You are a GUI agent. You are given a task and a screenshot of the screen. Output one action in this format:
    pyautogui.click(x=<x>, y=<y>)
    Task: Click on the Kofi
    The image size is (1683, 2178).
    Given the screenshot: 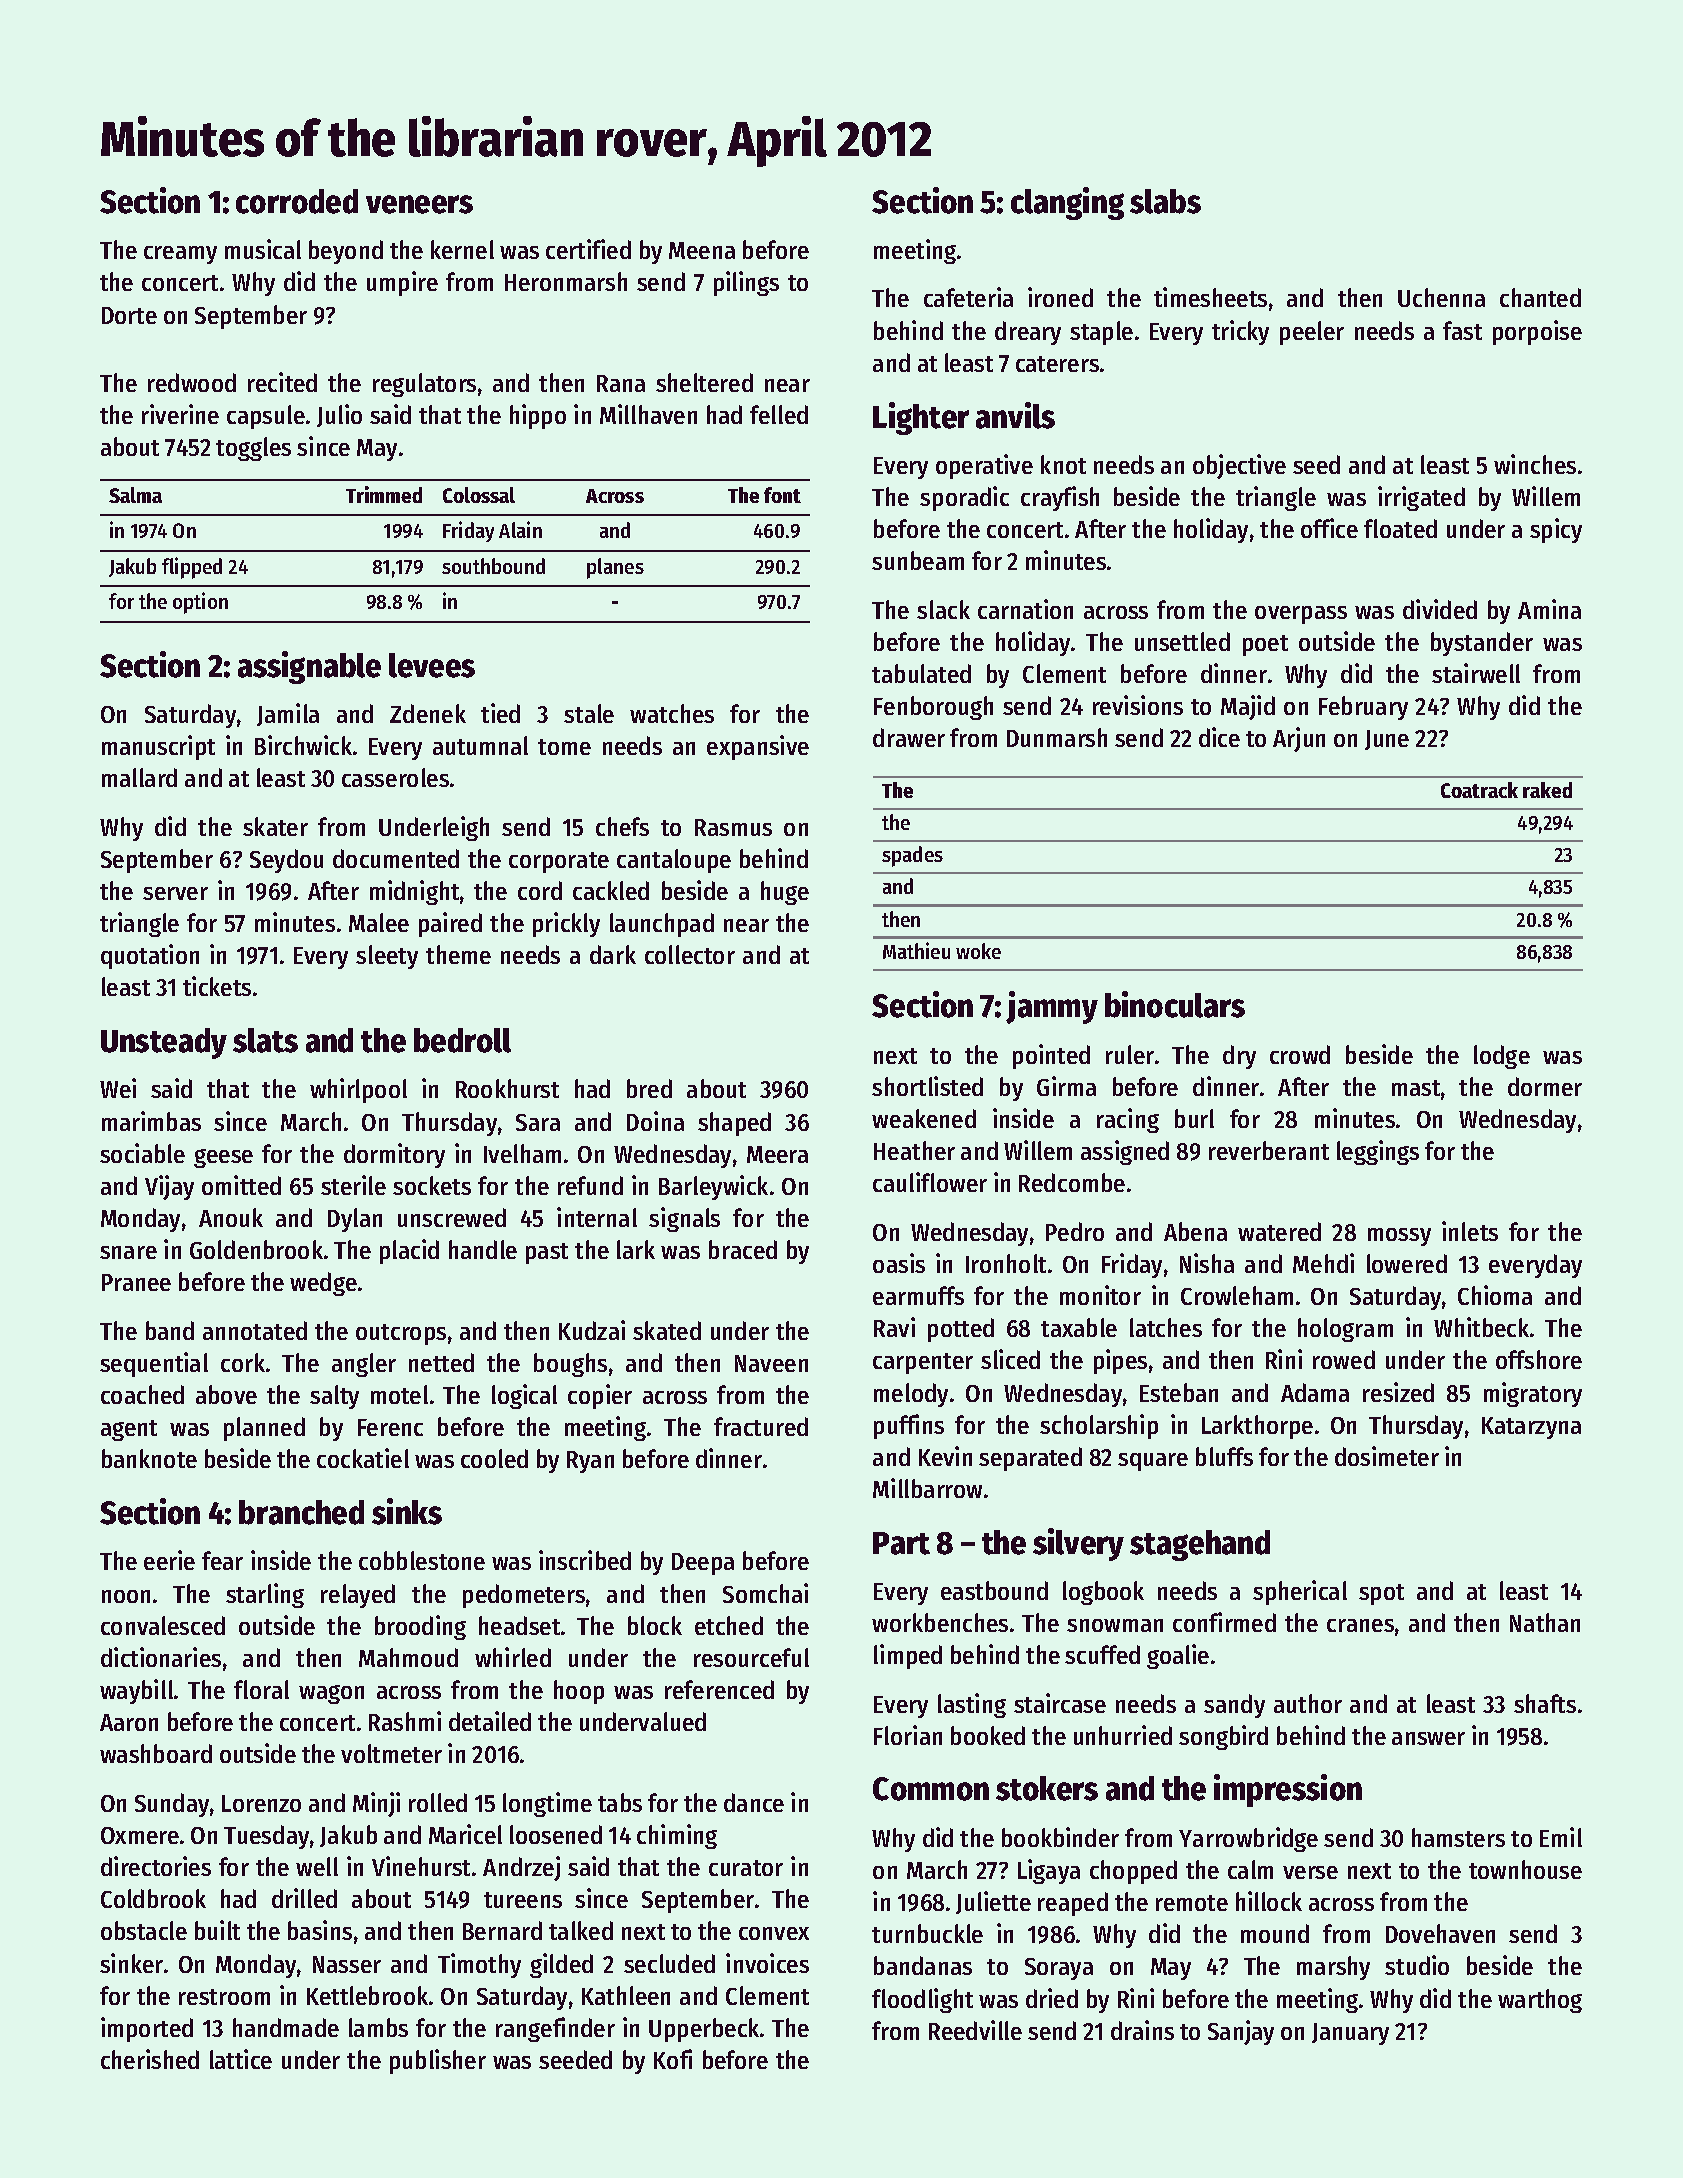 What is the action you would take?
    pyautogui.click(x=673, y=2059)
